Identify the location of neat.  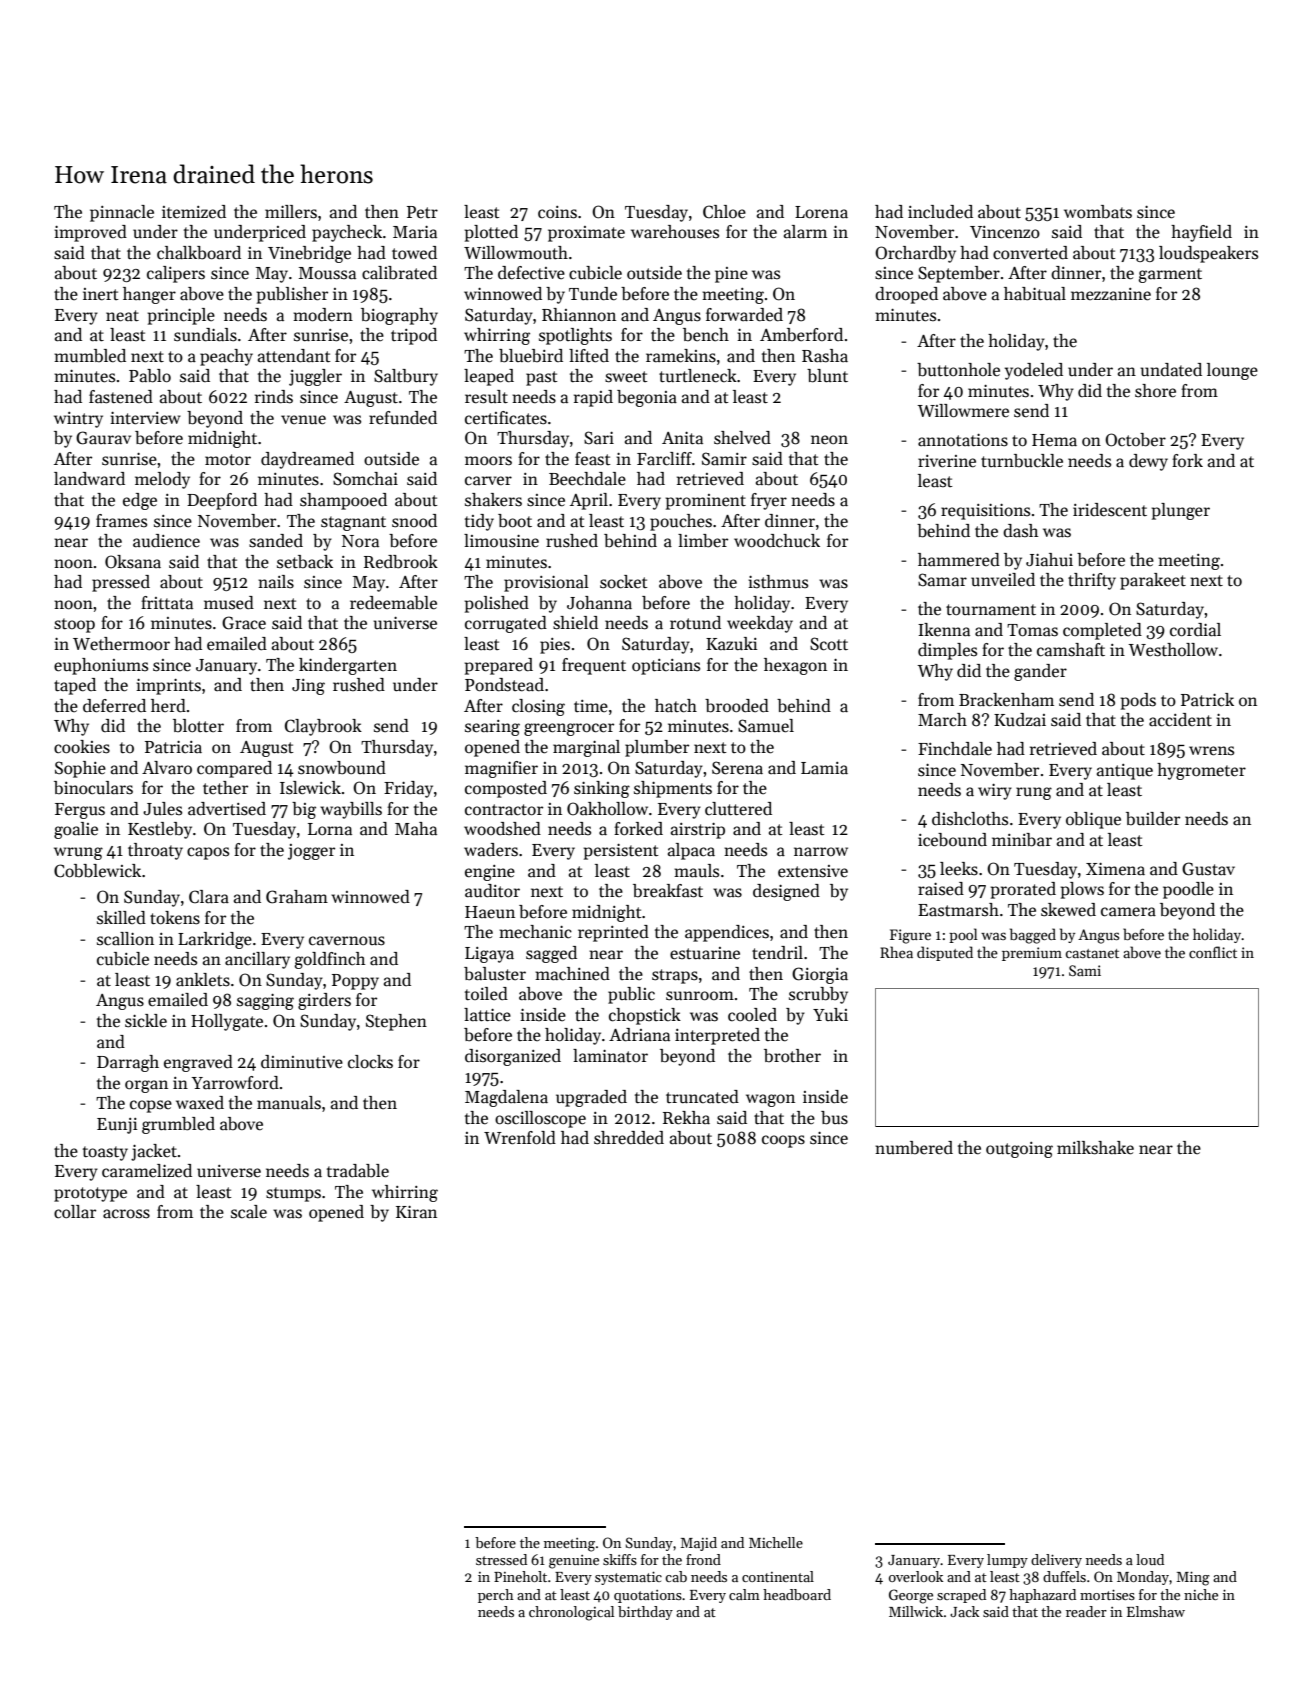
(122, 316).
